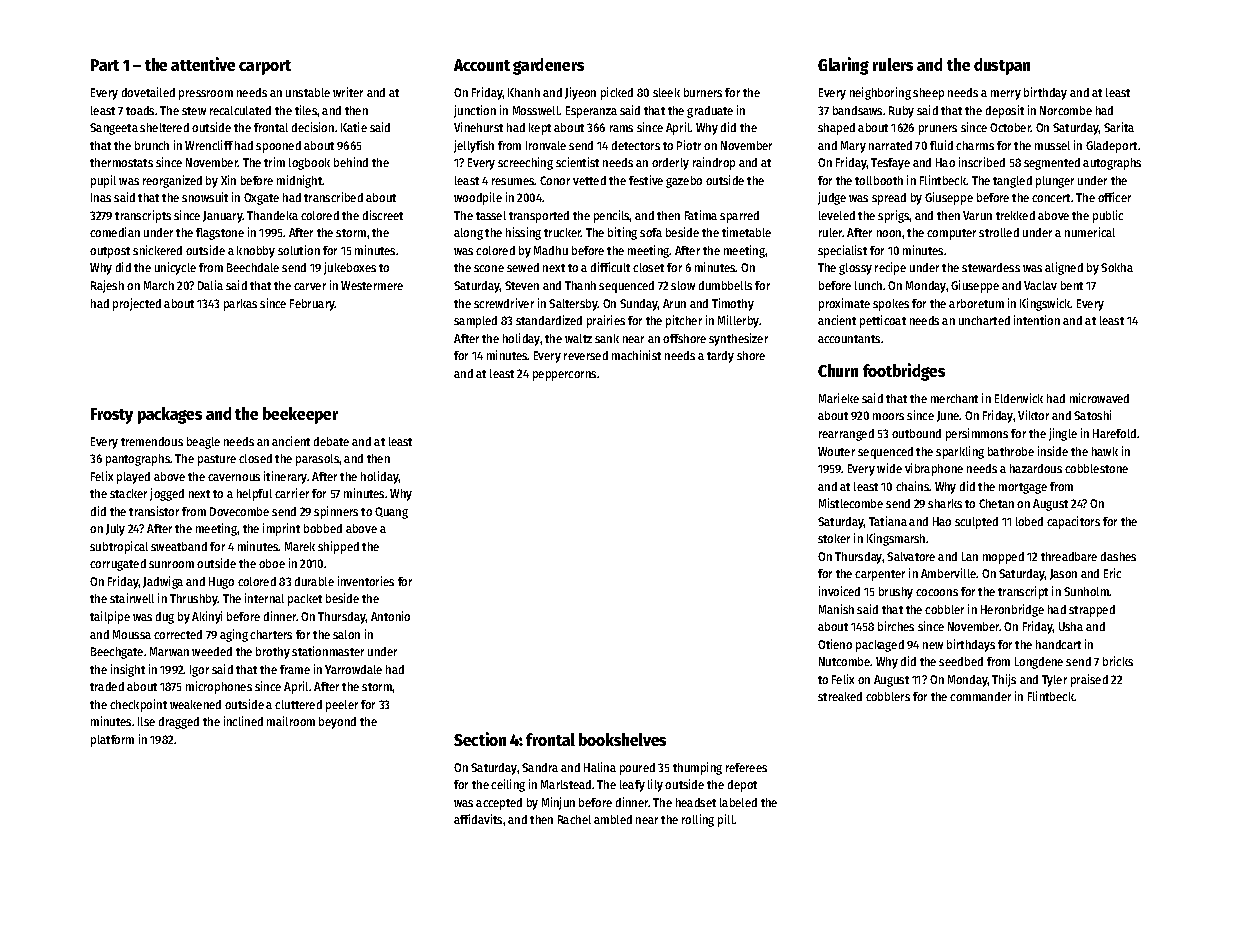  Describe the element at coordinates (836, 451) in the screenshot. I see `Wouter` at that location.
